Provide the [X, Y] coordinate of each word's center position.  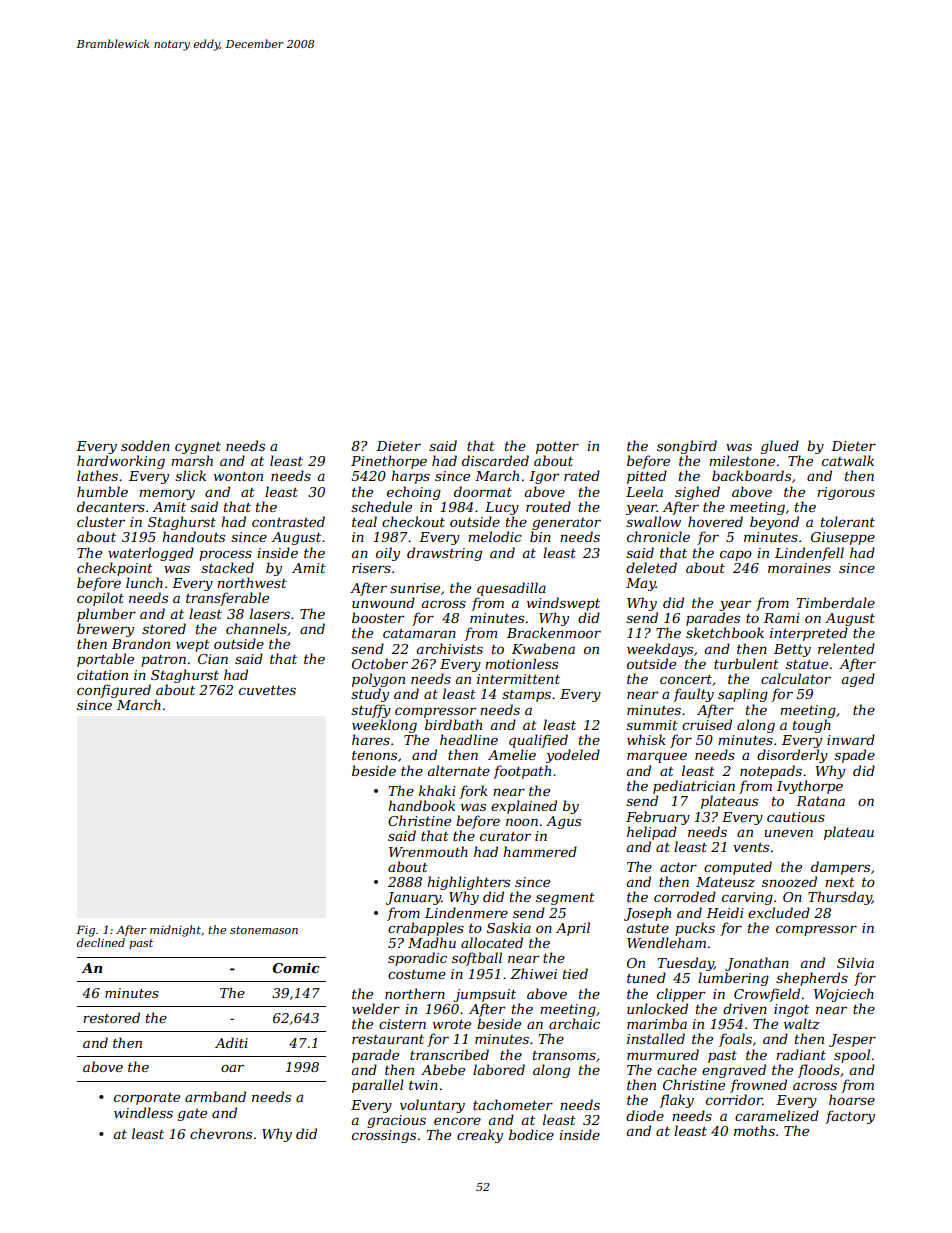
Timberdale [835, 602]
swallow [653, 521]
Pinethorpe [389, 462]
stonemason [264, 930]
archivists [450, 648]
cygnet [198, 448]
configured [114, 691]
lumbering [733, 979]
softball [477, 959]
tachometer [513, 1104]
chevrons [221, 1133]
